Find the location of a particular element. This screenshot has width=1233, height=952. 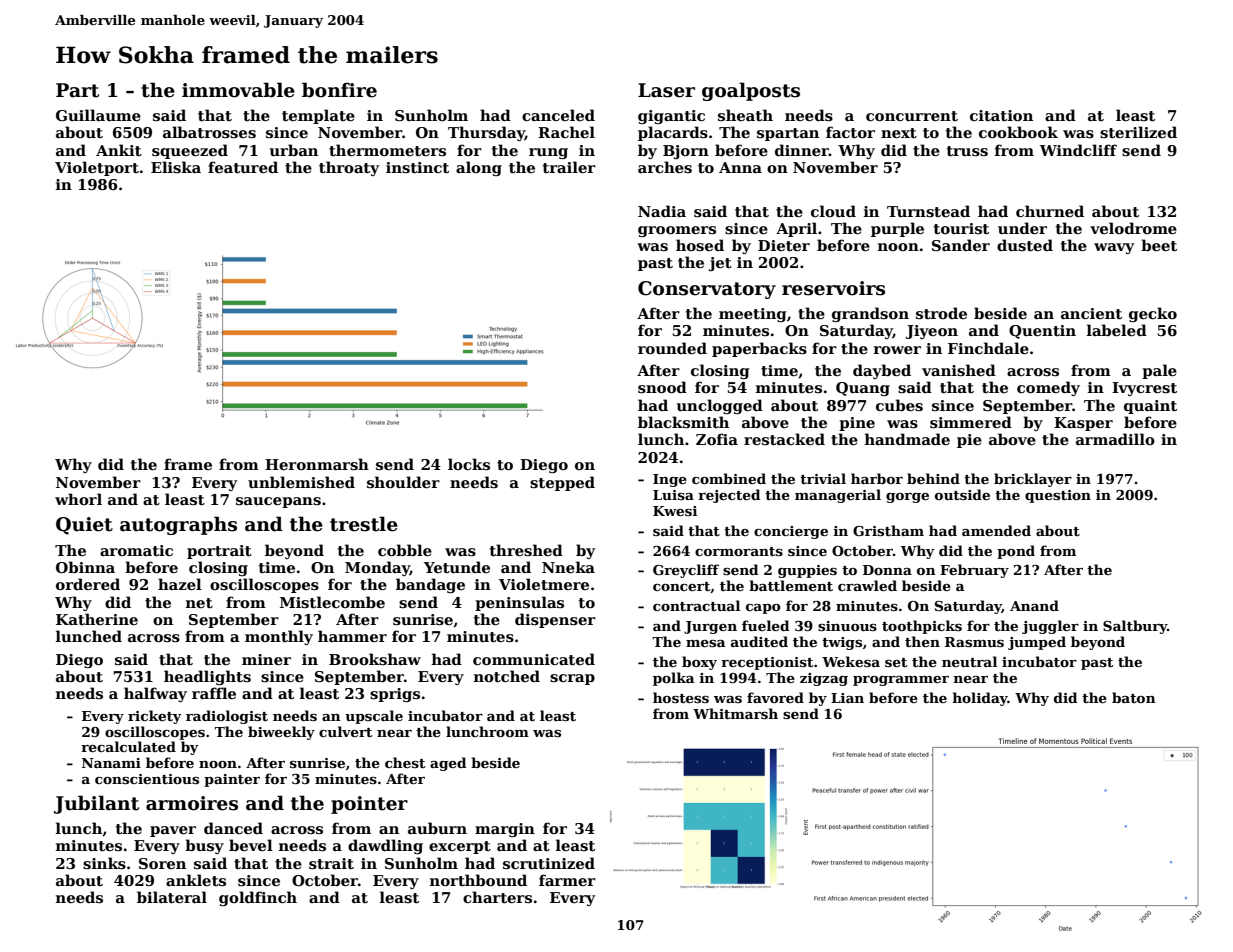

quaint is located at coordinates (1150, 407).
